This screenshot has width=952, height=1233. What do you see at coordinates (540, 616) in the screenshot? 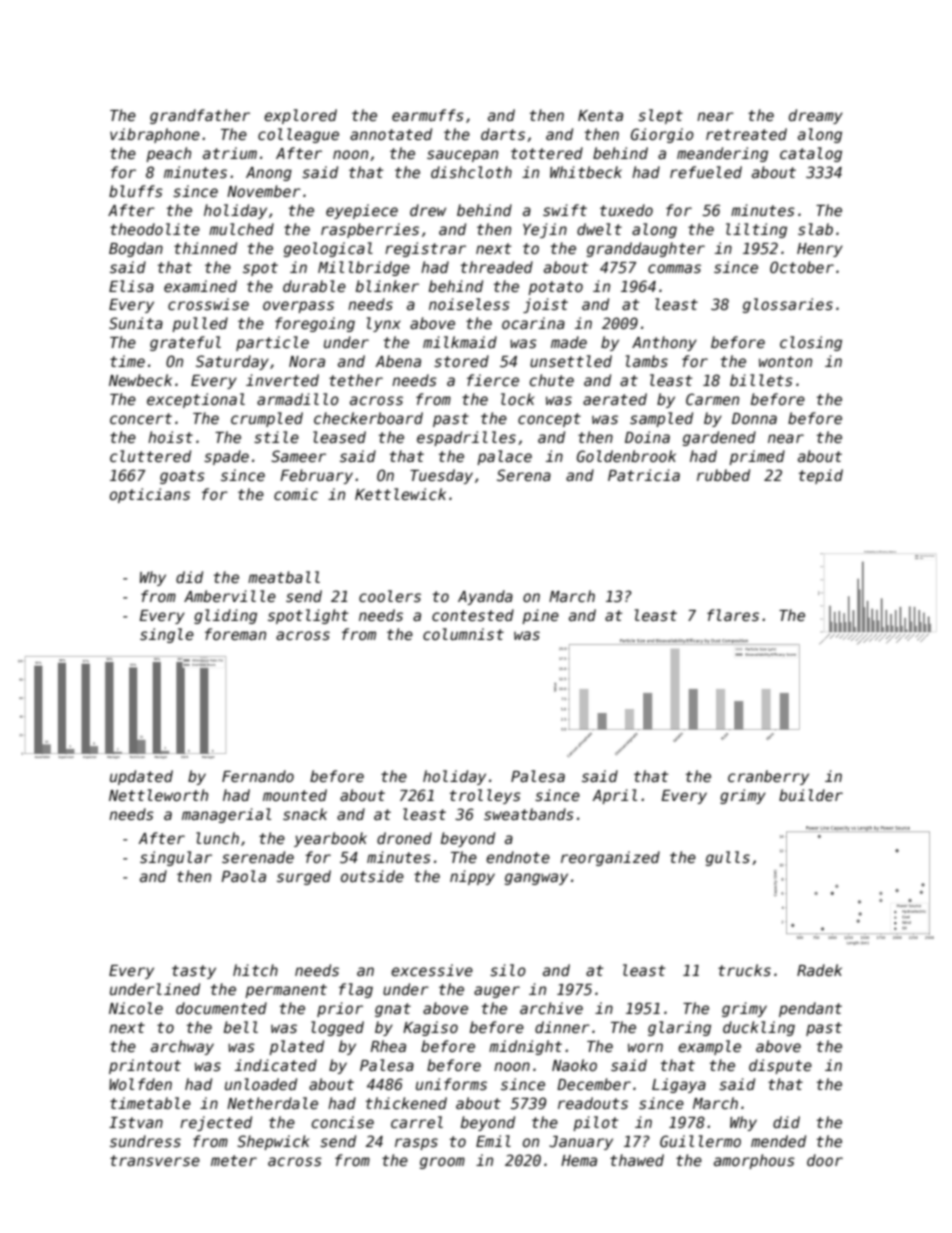
I see `pine` at bounding box center [540, 616].
